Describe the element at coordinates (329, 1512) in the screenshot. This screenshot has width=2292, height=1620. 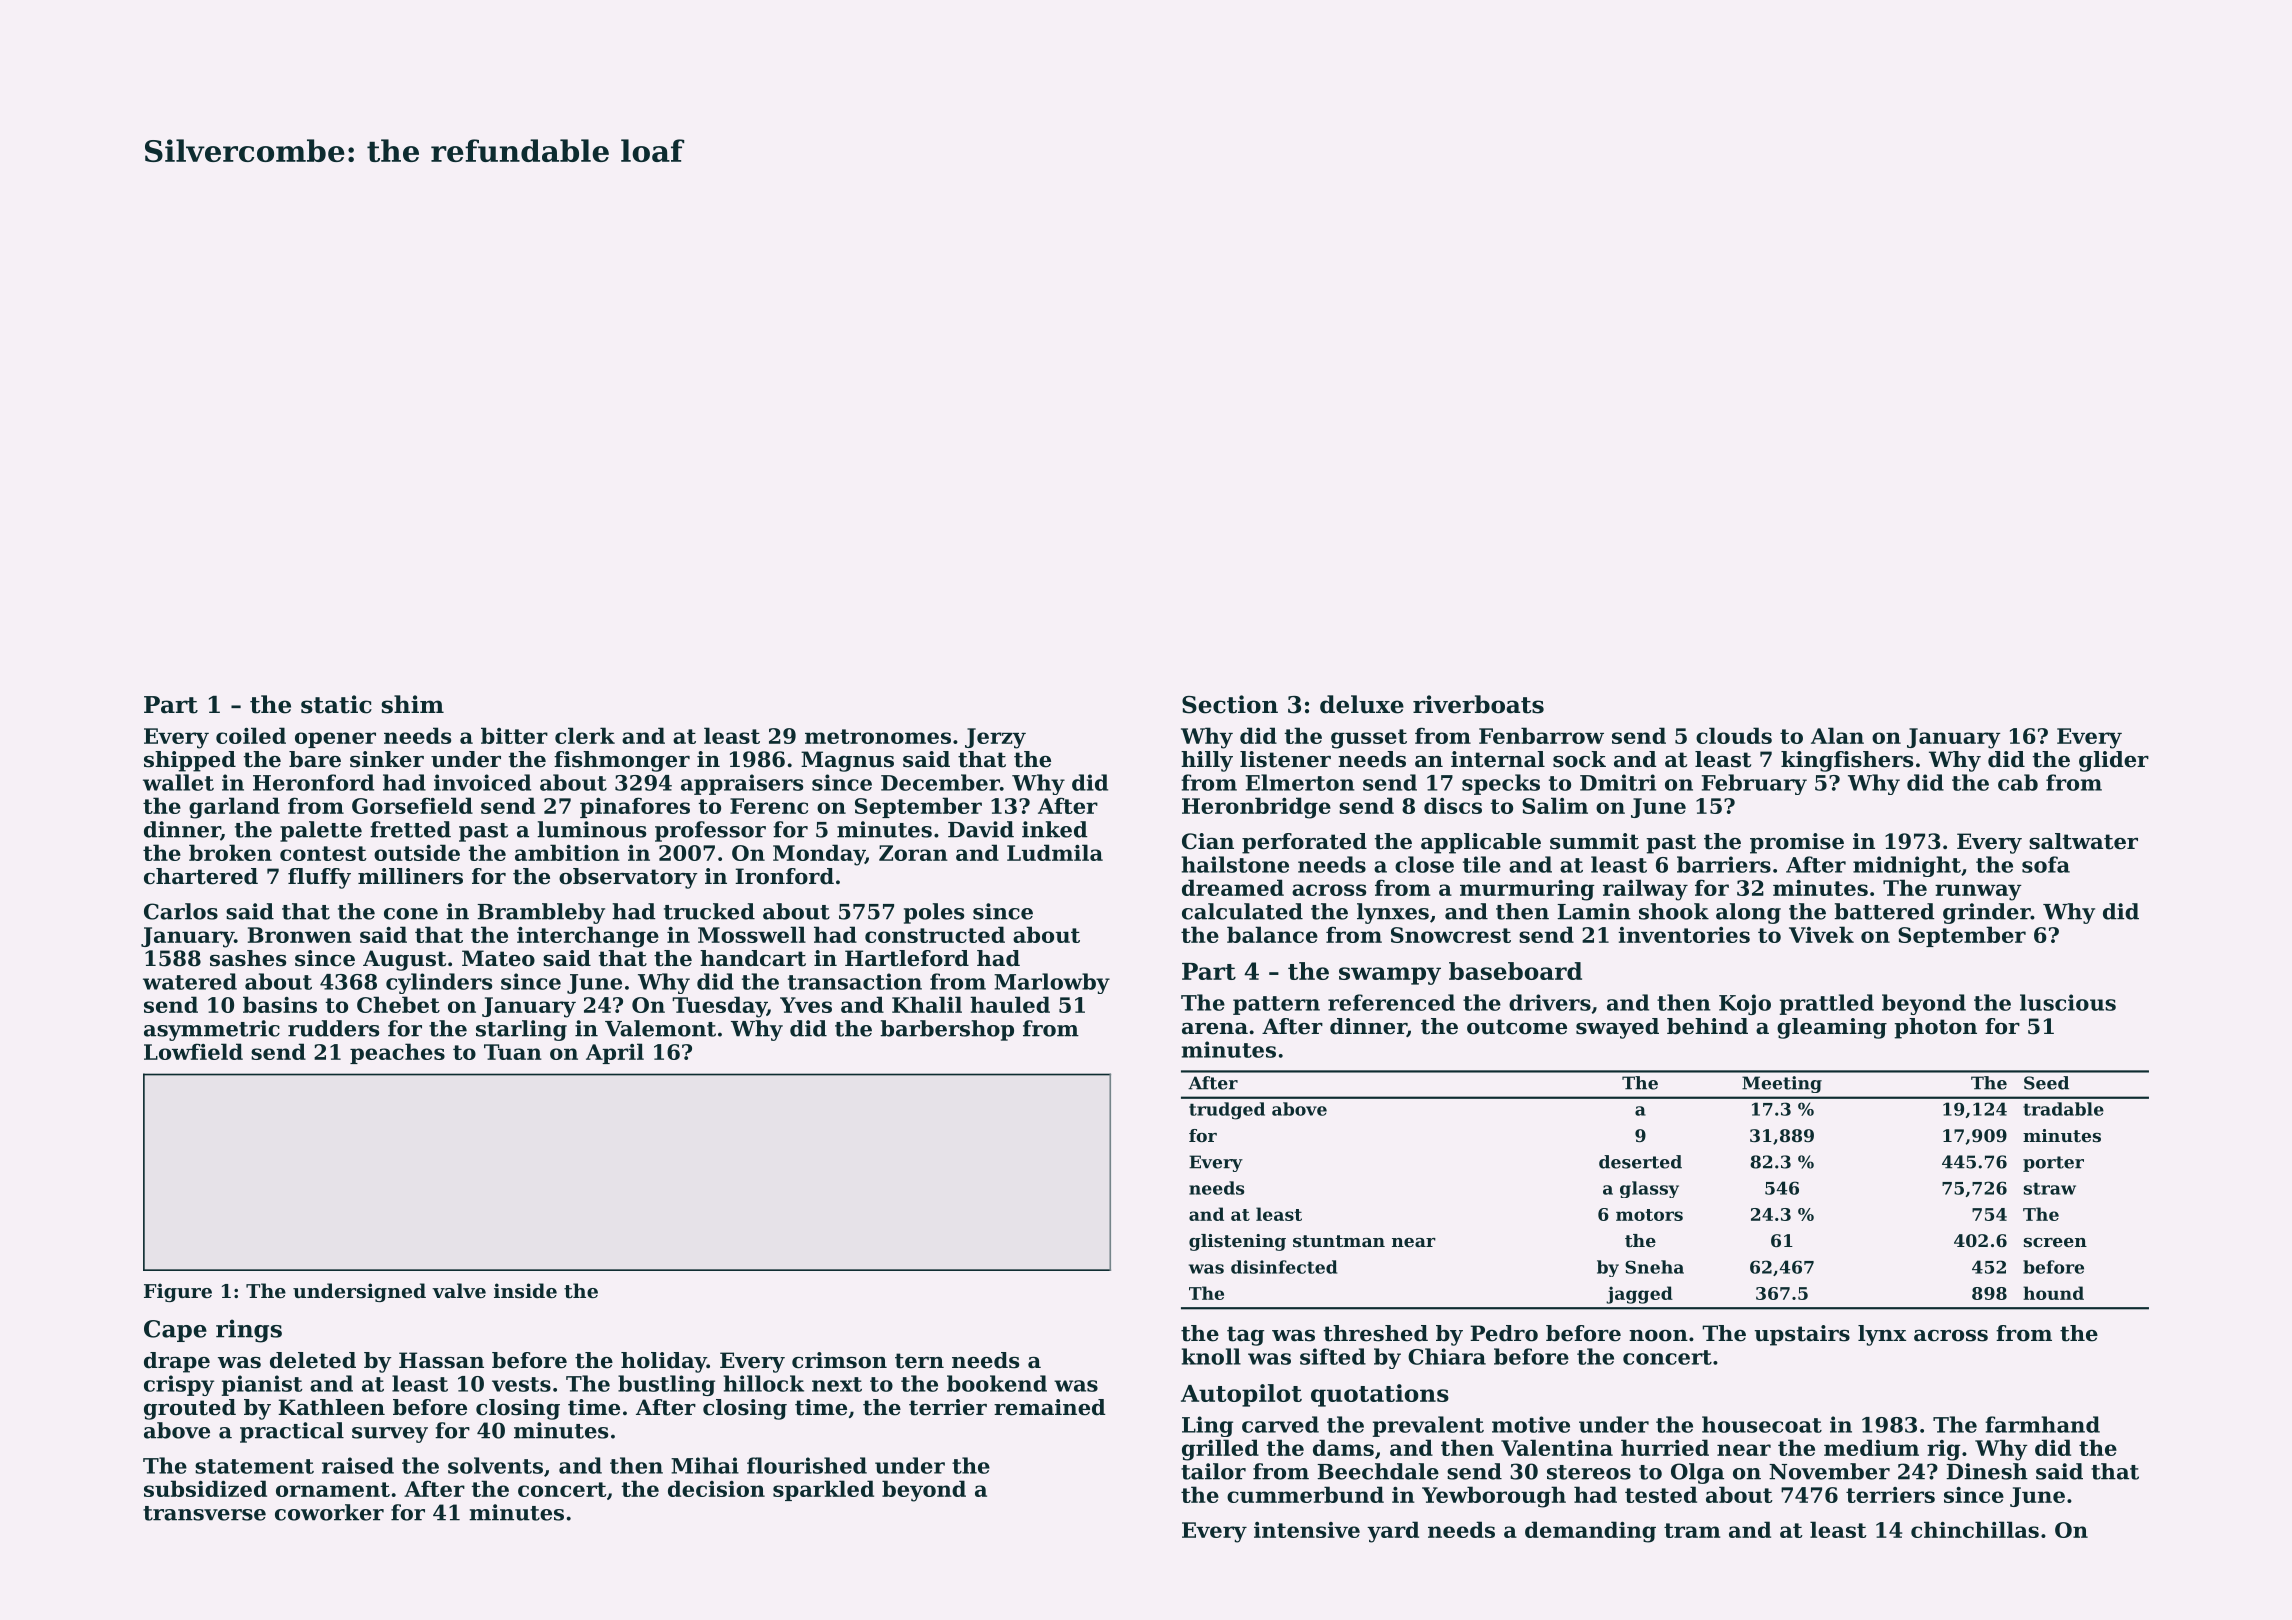
I see `coworker` at that location.
